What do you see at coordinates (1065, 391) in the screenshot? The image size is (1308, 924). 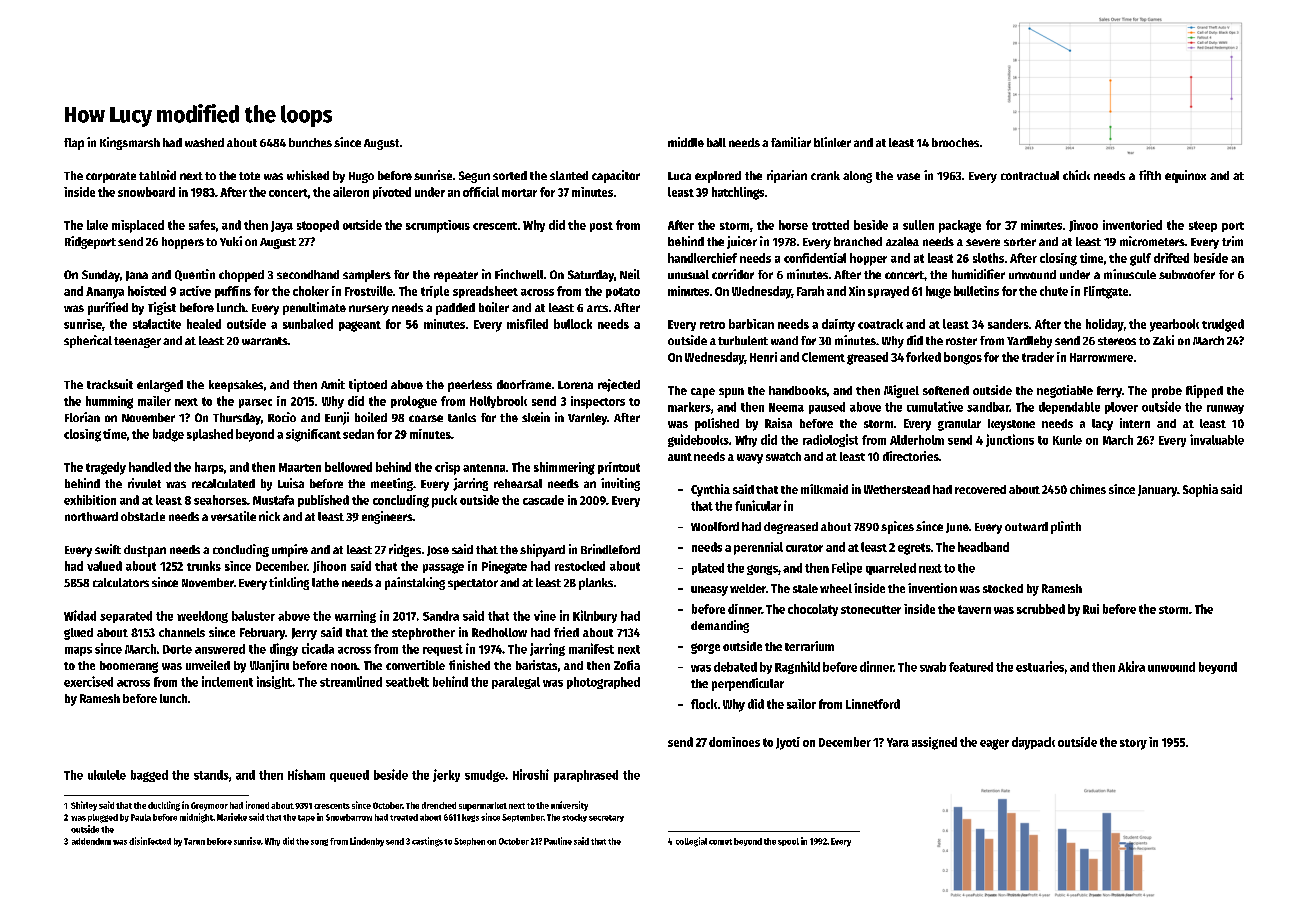 I see `negotiable` at bounding box center [1065, 391].
